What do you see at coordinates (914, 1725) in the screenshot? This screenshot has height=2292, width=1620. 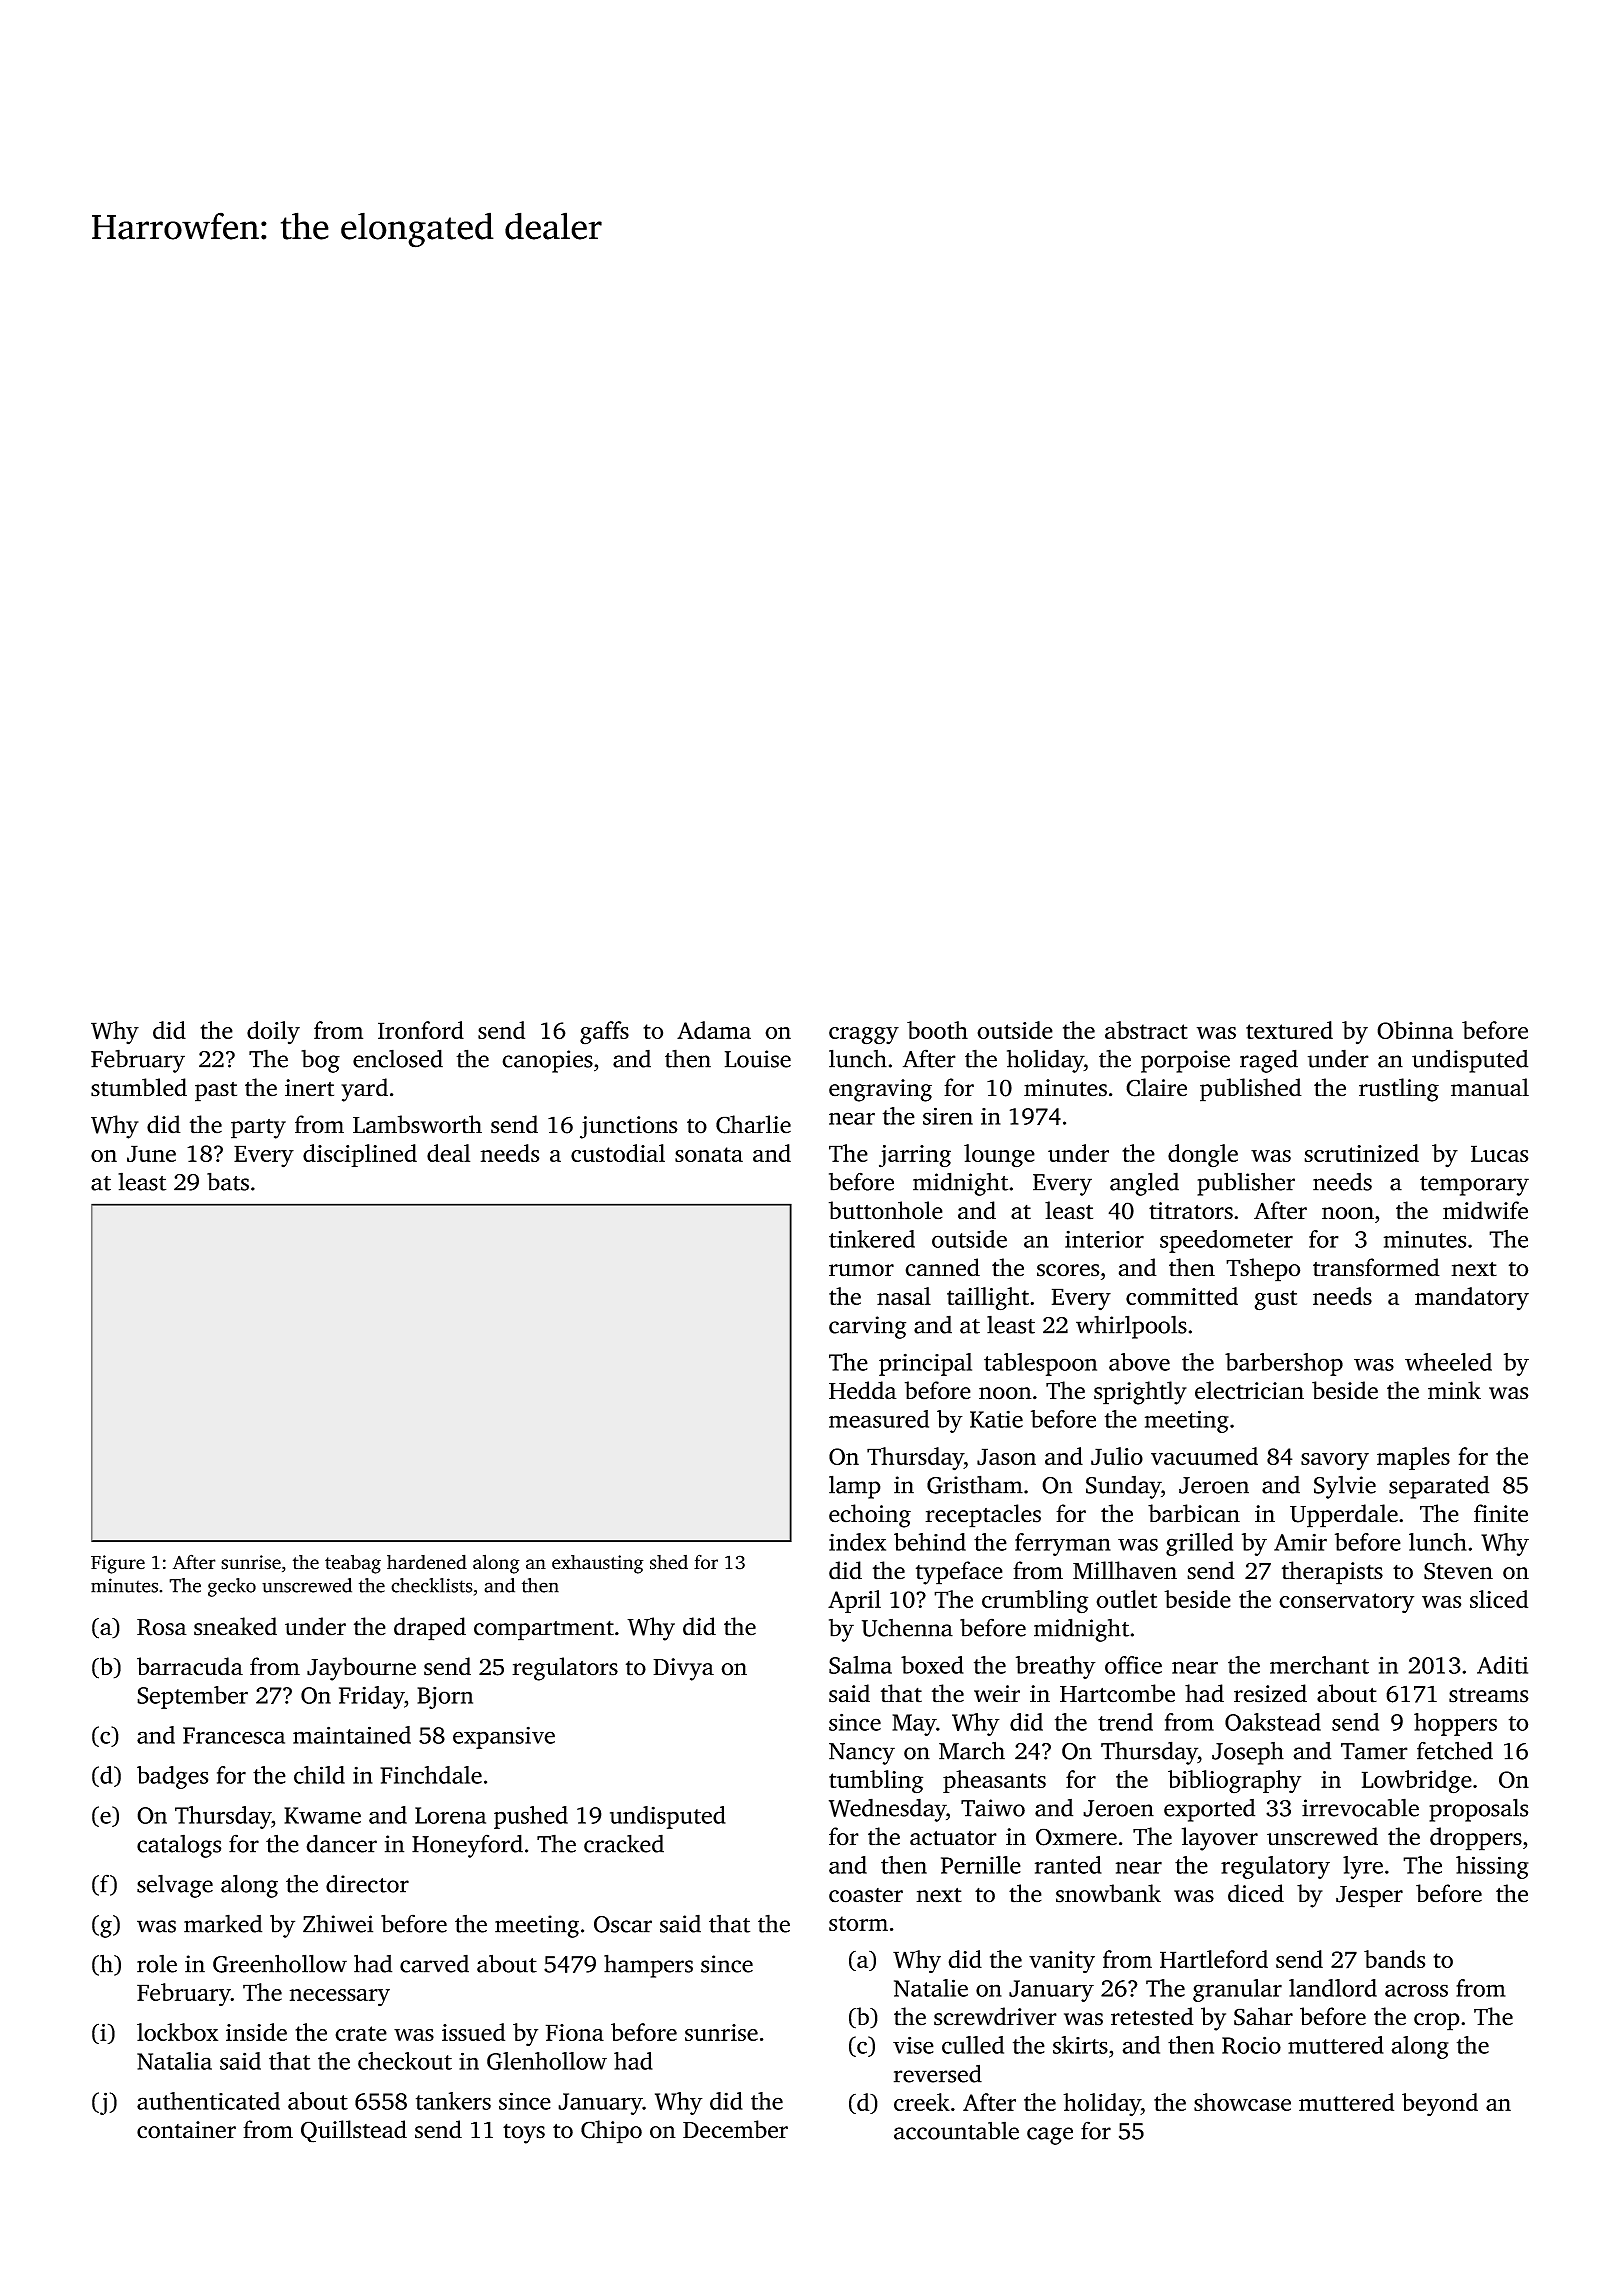 I see `May` at bounding box center [914, 1725].
